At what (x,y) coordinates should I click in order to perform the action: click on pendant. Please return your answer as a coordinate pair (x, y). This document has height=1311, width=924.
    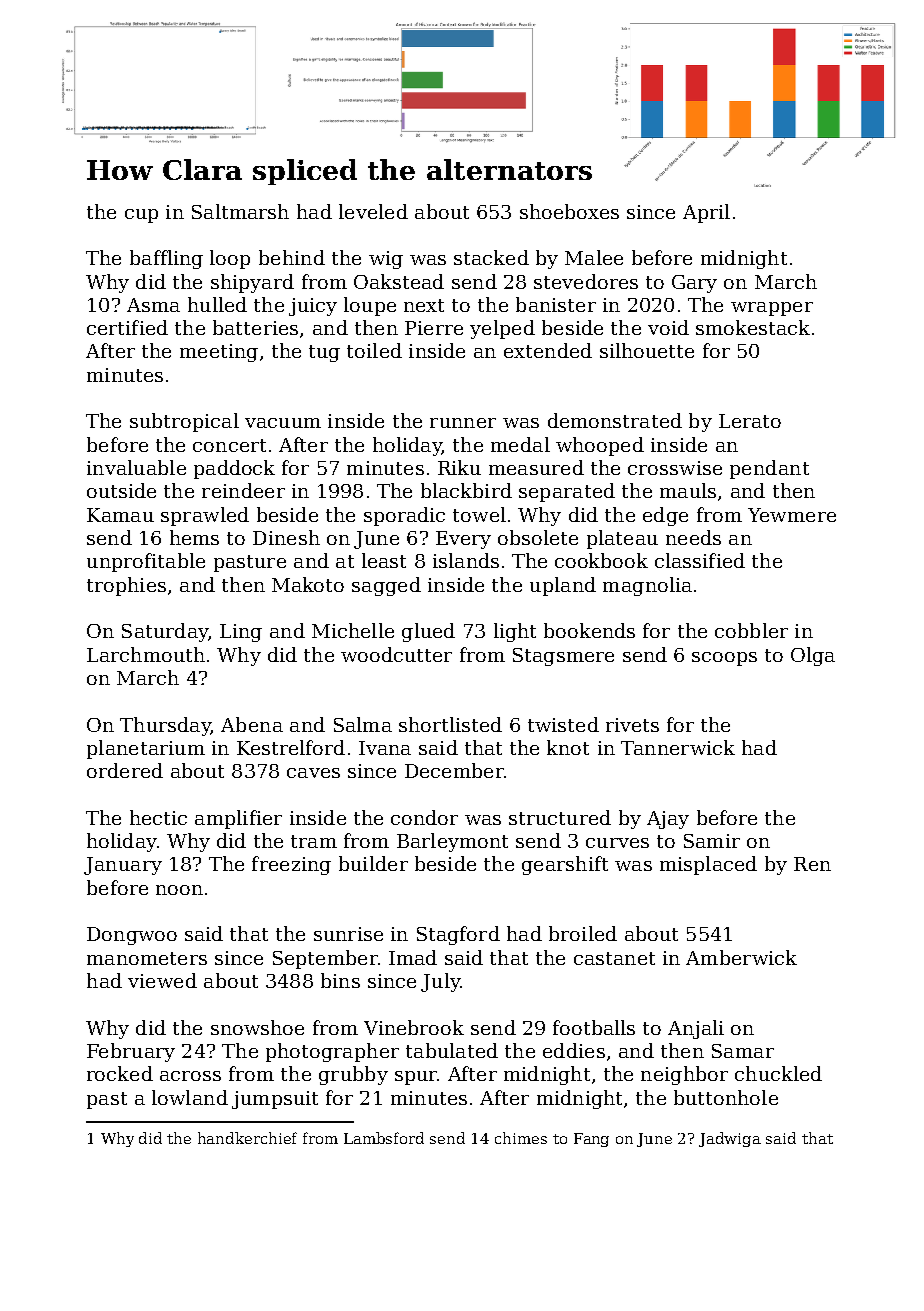
    Looking at the image, I should click on (769, 469).
